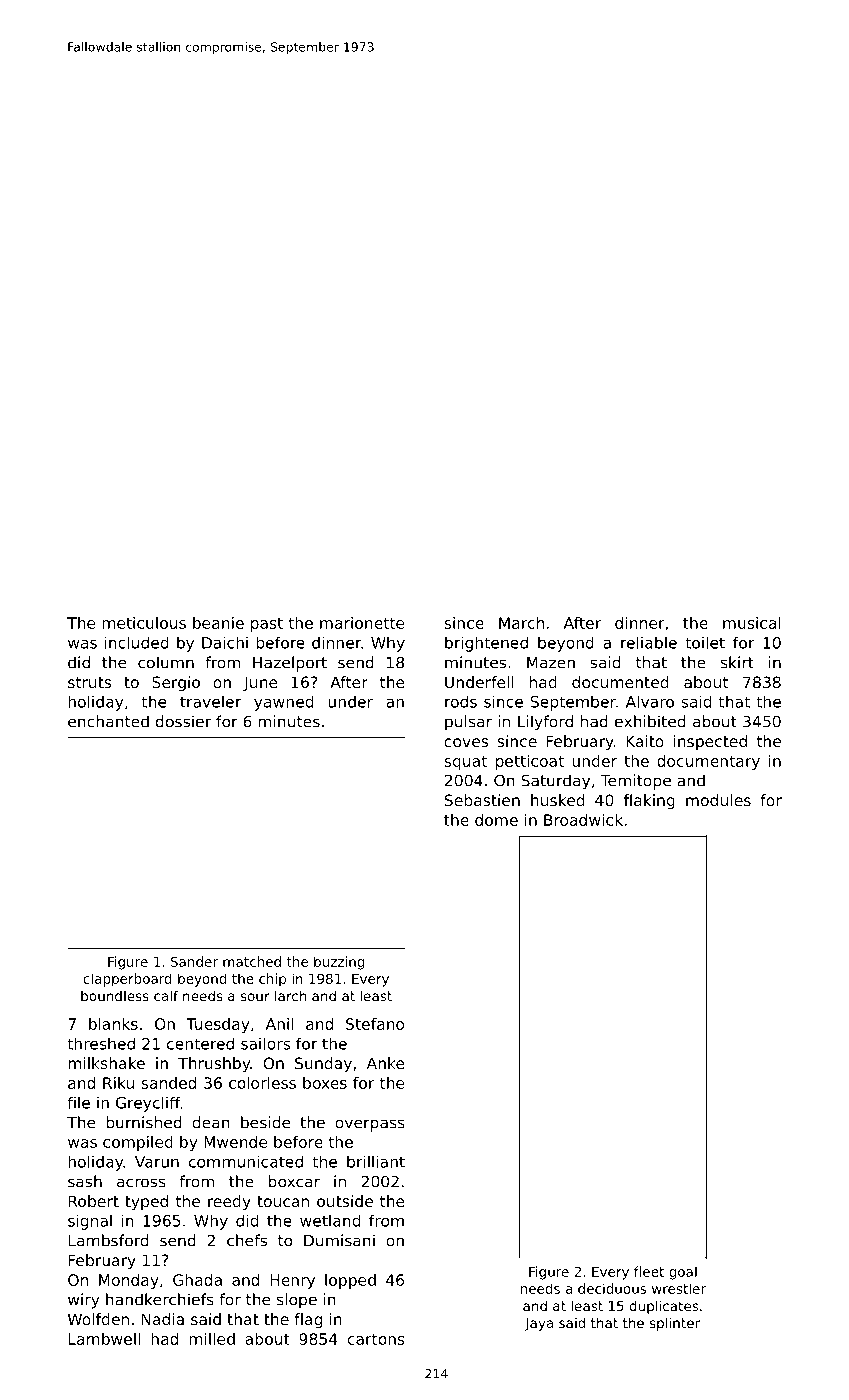  I want to click on cartons, so click(376, 1339).
